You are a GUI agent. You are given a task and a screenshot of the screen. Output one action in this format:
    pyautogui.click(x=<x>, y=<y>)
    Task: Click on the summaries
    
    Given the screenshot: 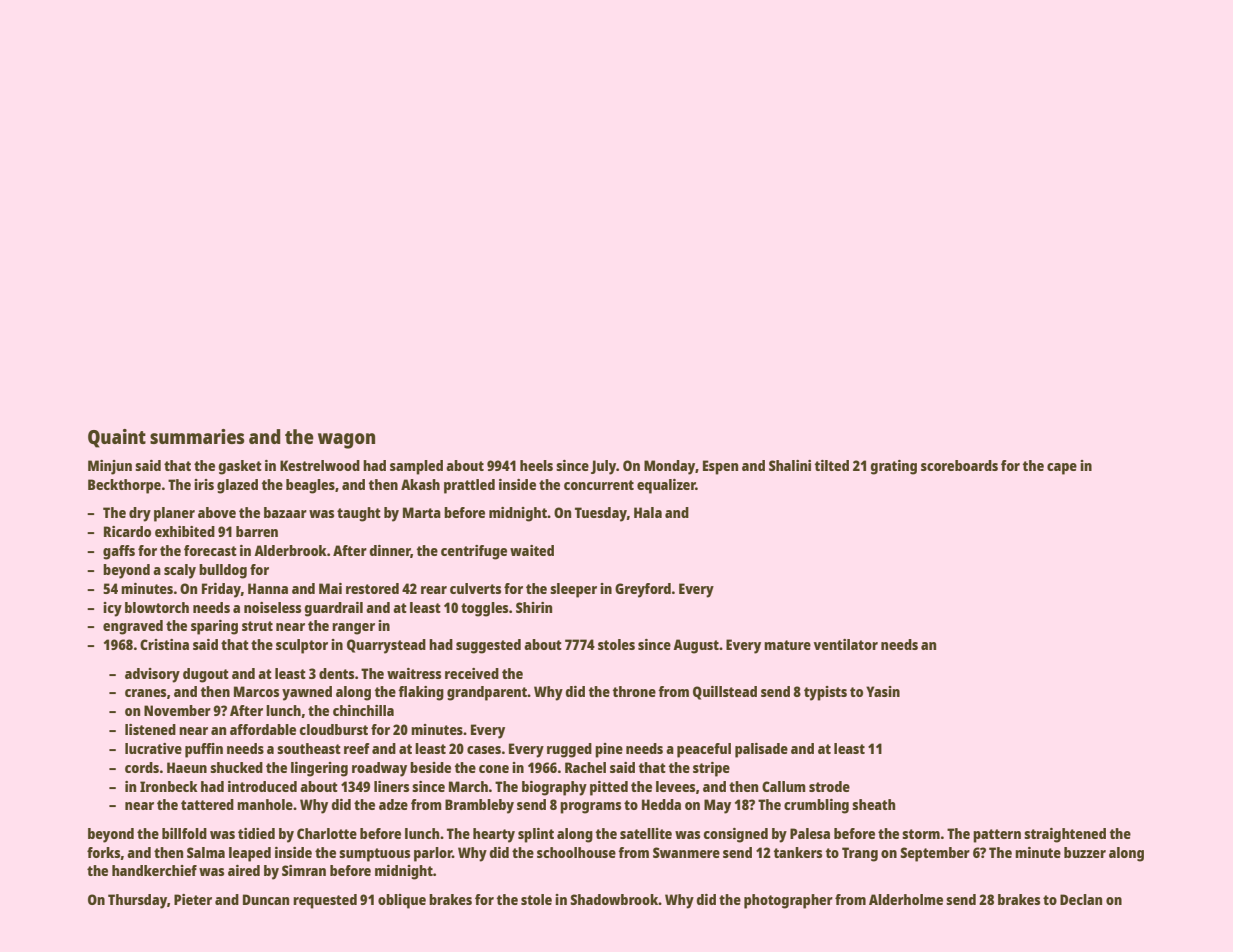 What is the action you would take?
    pyautogui.click(x=197, y=436)
